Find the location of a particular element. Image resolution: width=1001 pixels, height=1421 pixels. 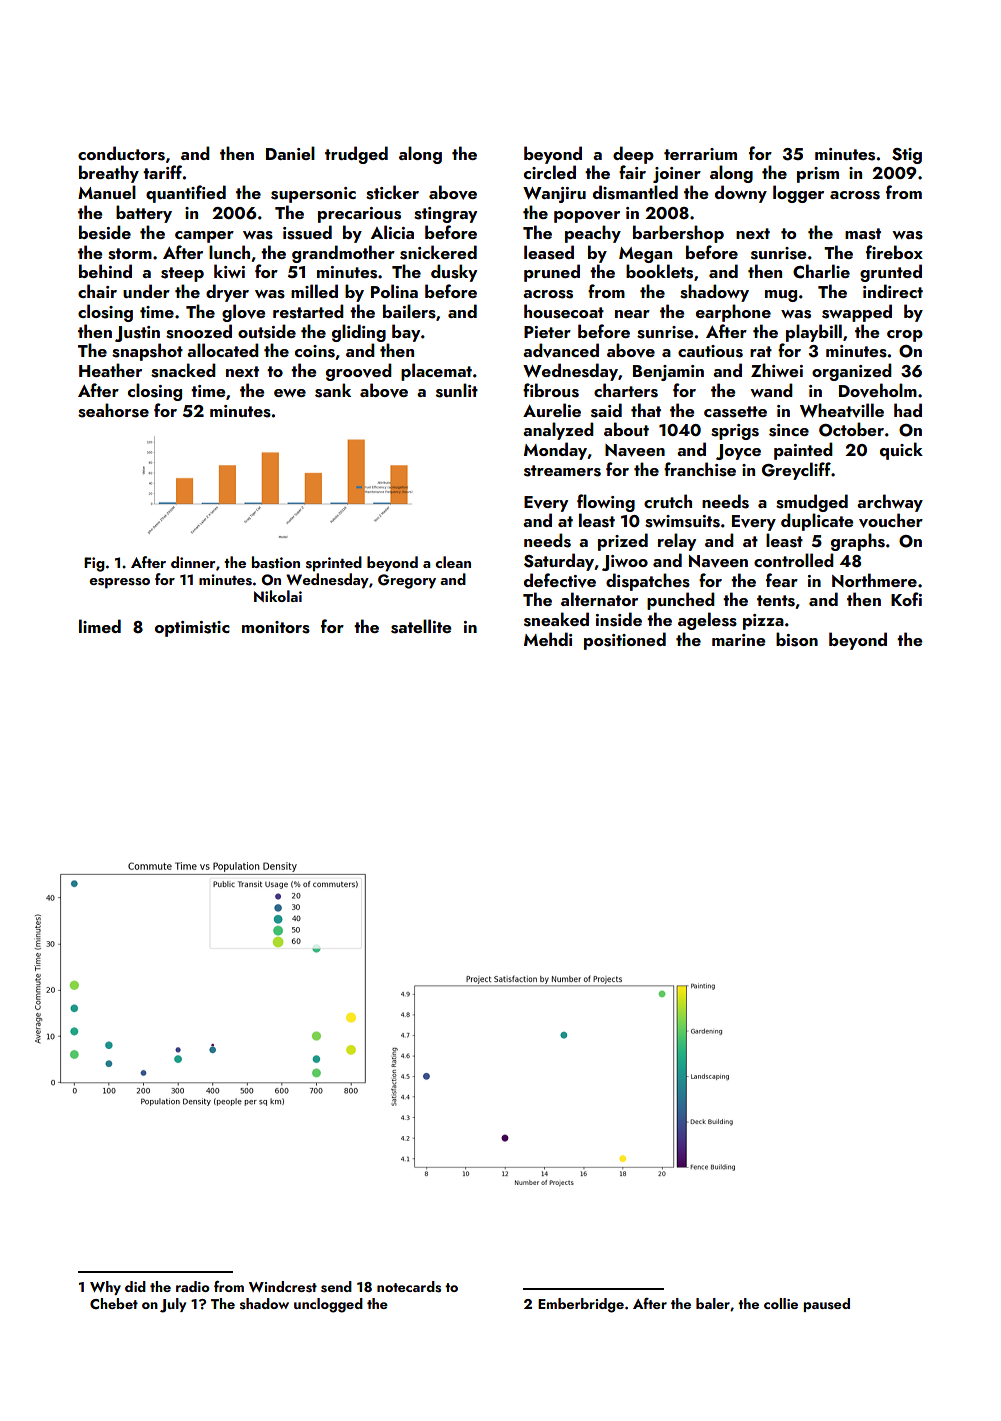

Mehdi is located at coordinates (548, 639).
